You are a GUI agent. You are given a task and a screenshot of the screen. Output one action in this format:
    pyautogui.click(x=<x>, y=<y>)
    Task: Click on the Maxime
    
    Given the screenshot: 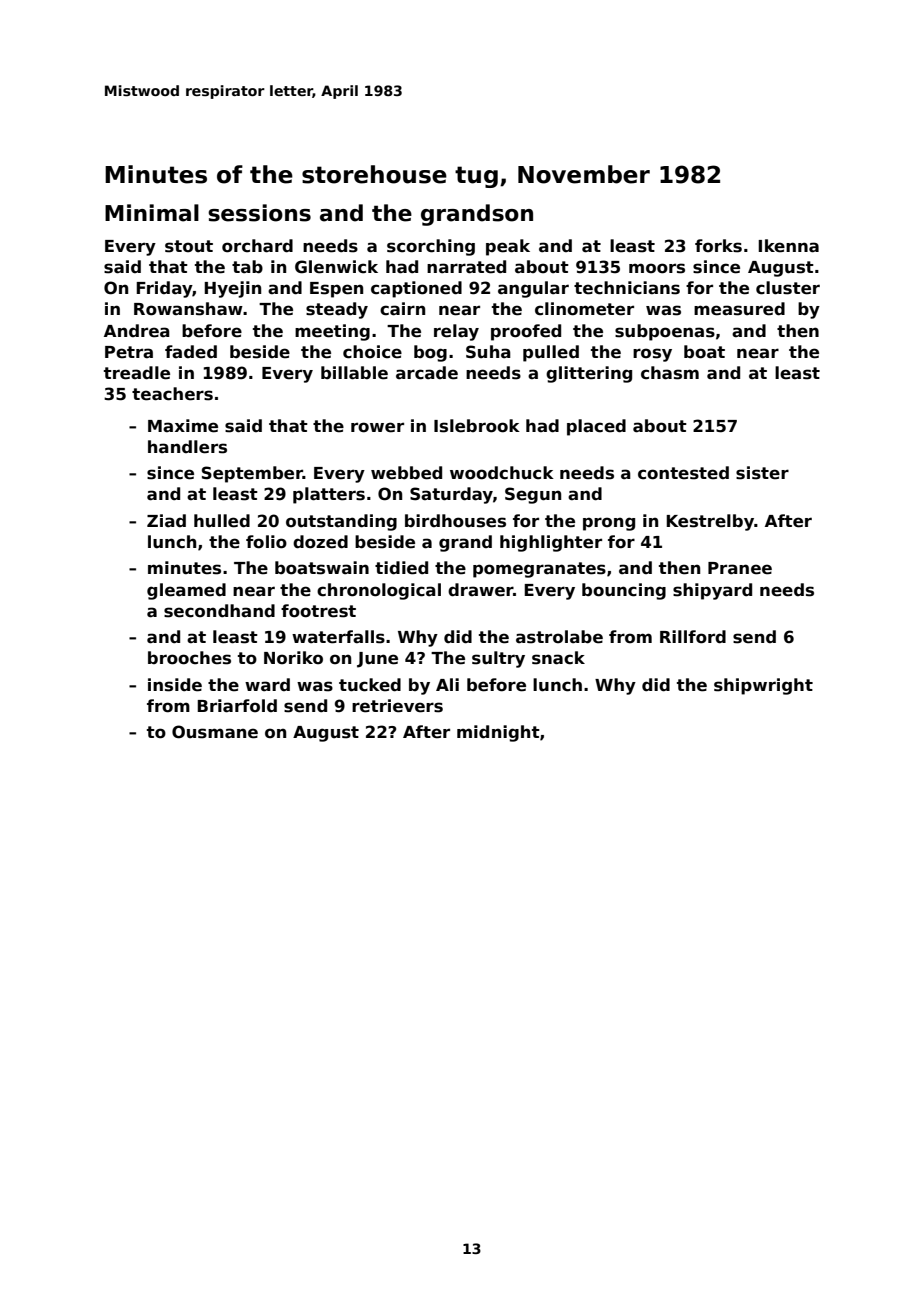 What is the action you would take?
    pyautogui.click(x=183, y=426)
